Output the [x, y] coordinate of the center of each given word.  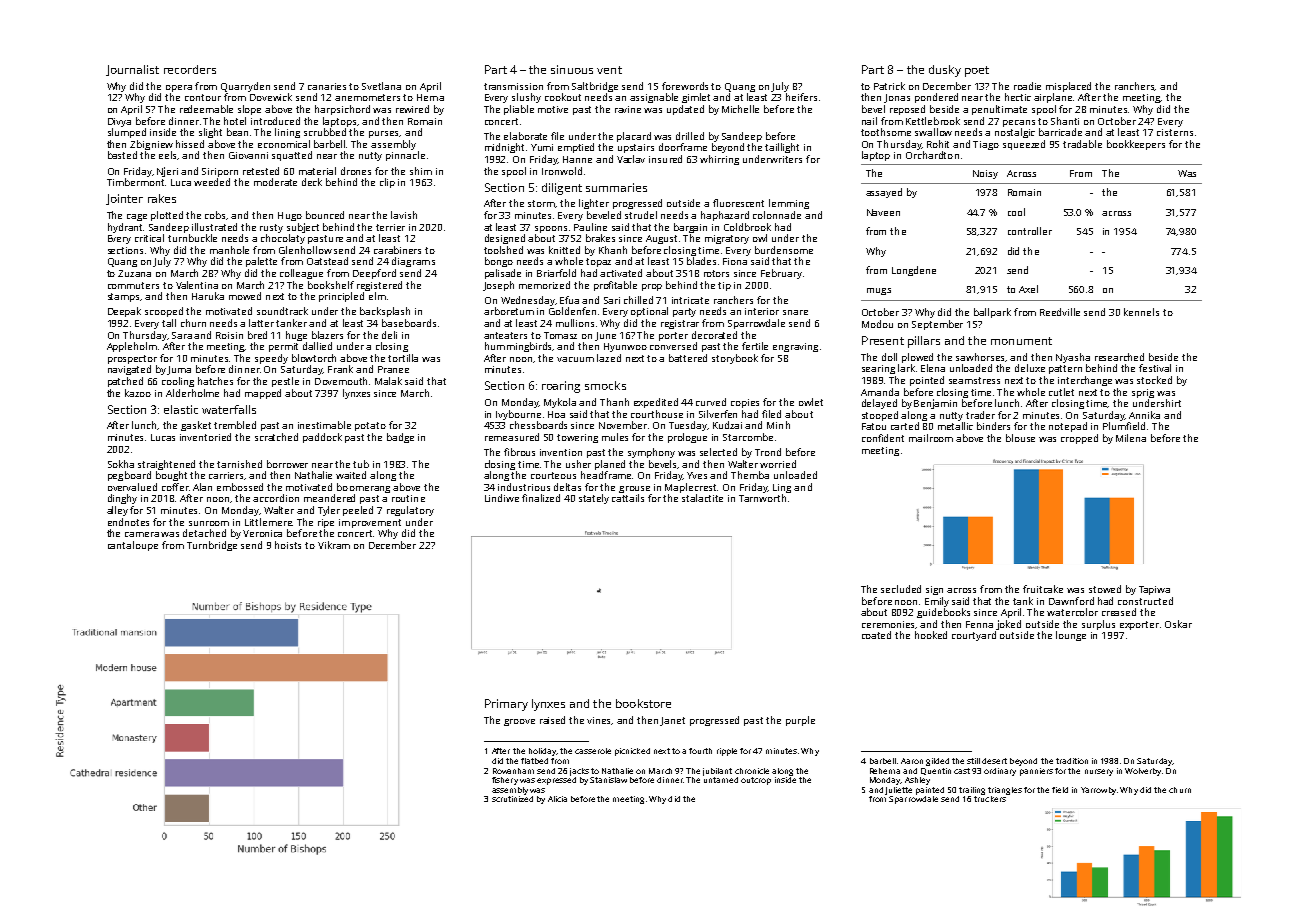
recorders [190, 69]
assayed [884, 193]
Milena [1131, 438]
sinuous [572, 69]
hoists [288, 545]
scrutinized [512, 799]
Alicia [557, 799]
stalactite [702, 498]
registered [379, 286]
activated [621, 273]
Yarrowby [1098, 791]
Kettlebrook [933, 121]
